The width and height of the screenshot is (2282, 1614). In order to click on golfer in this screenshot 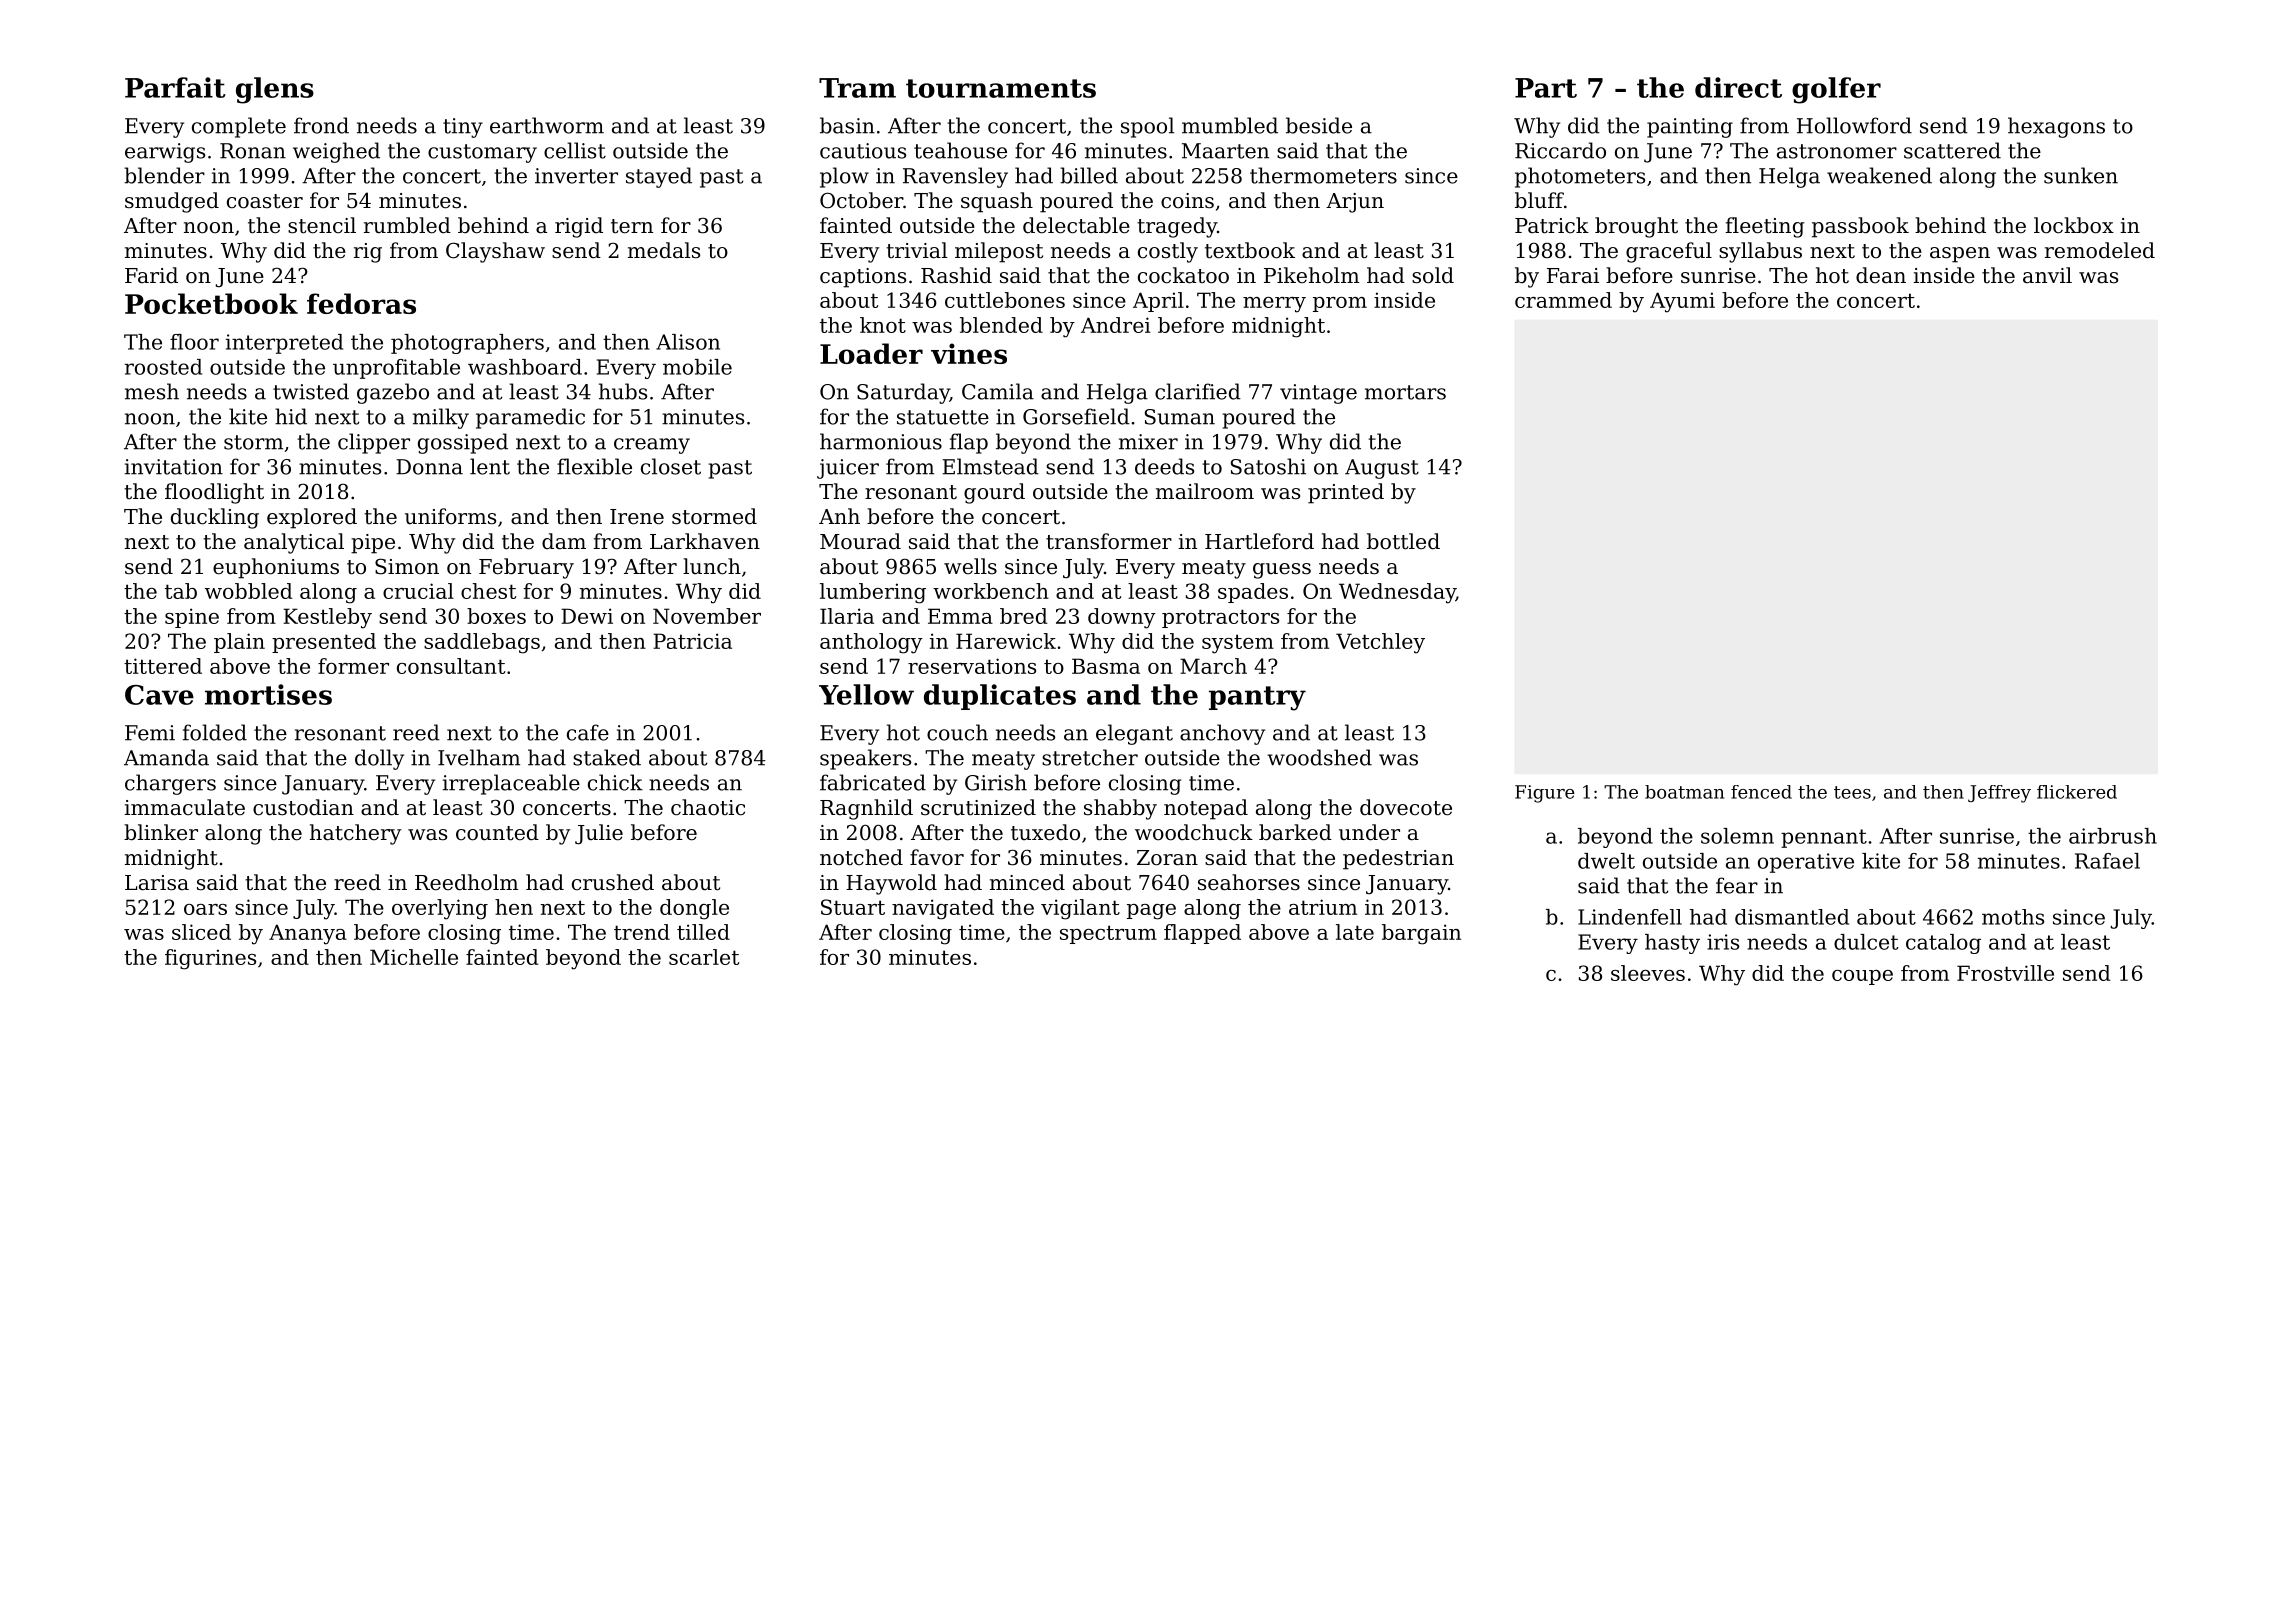, I will do `click(1836, 90)`.
